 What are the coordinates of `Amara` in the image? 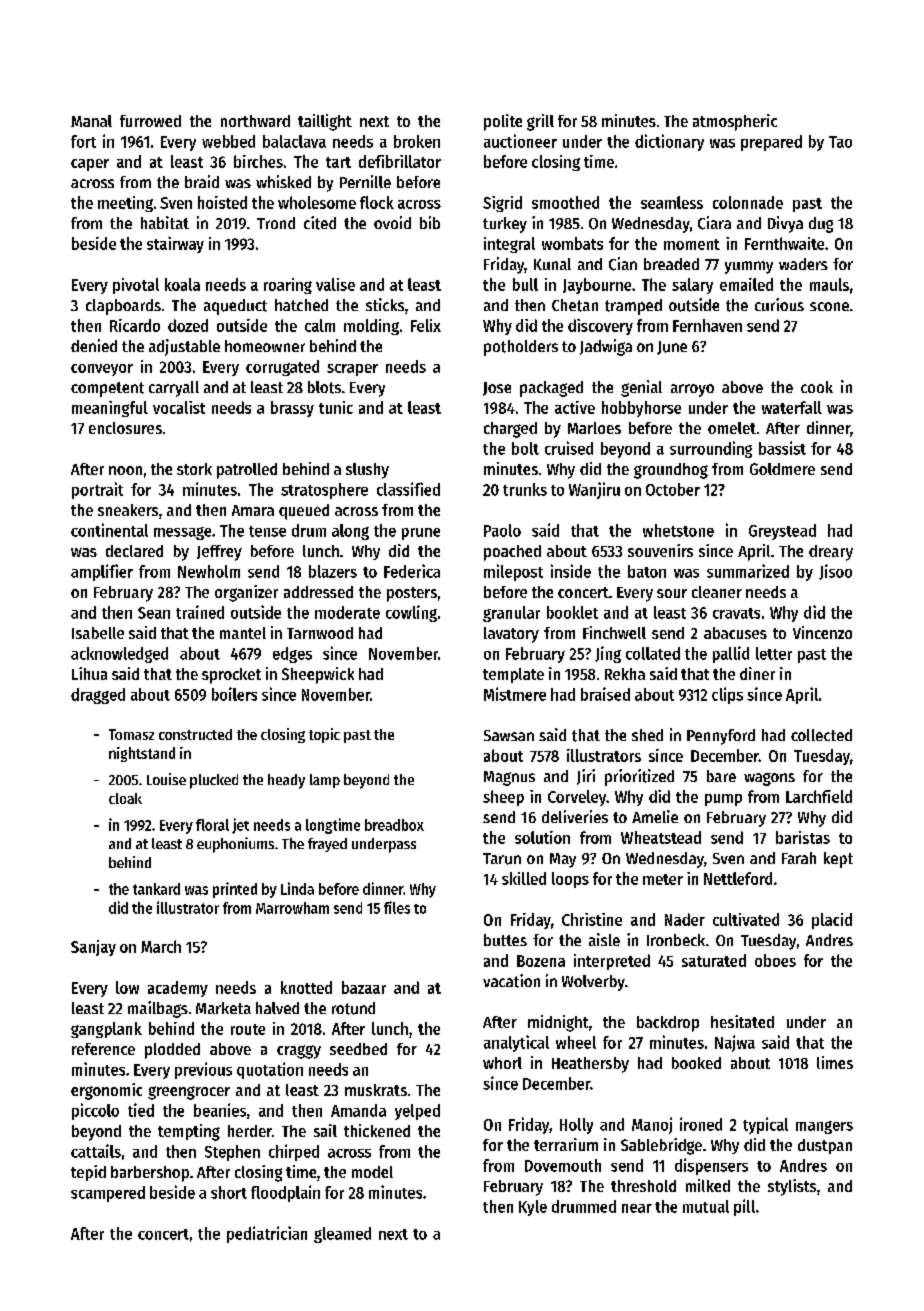 It's located at (253, 510).
